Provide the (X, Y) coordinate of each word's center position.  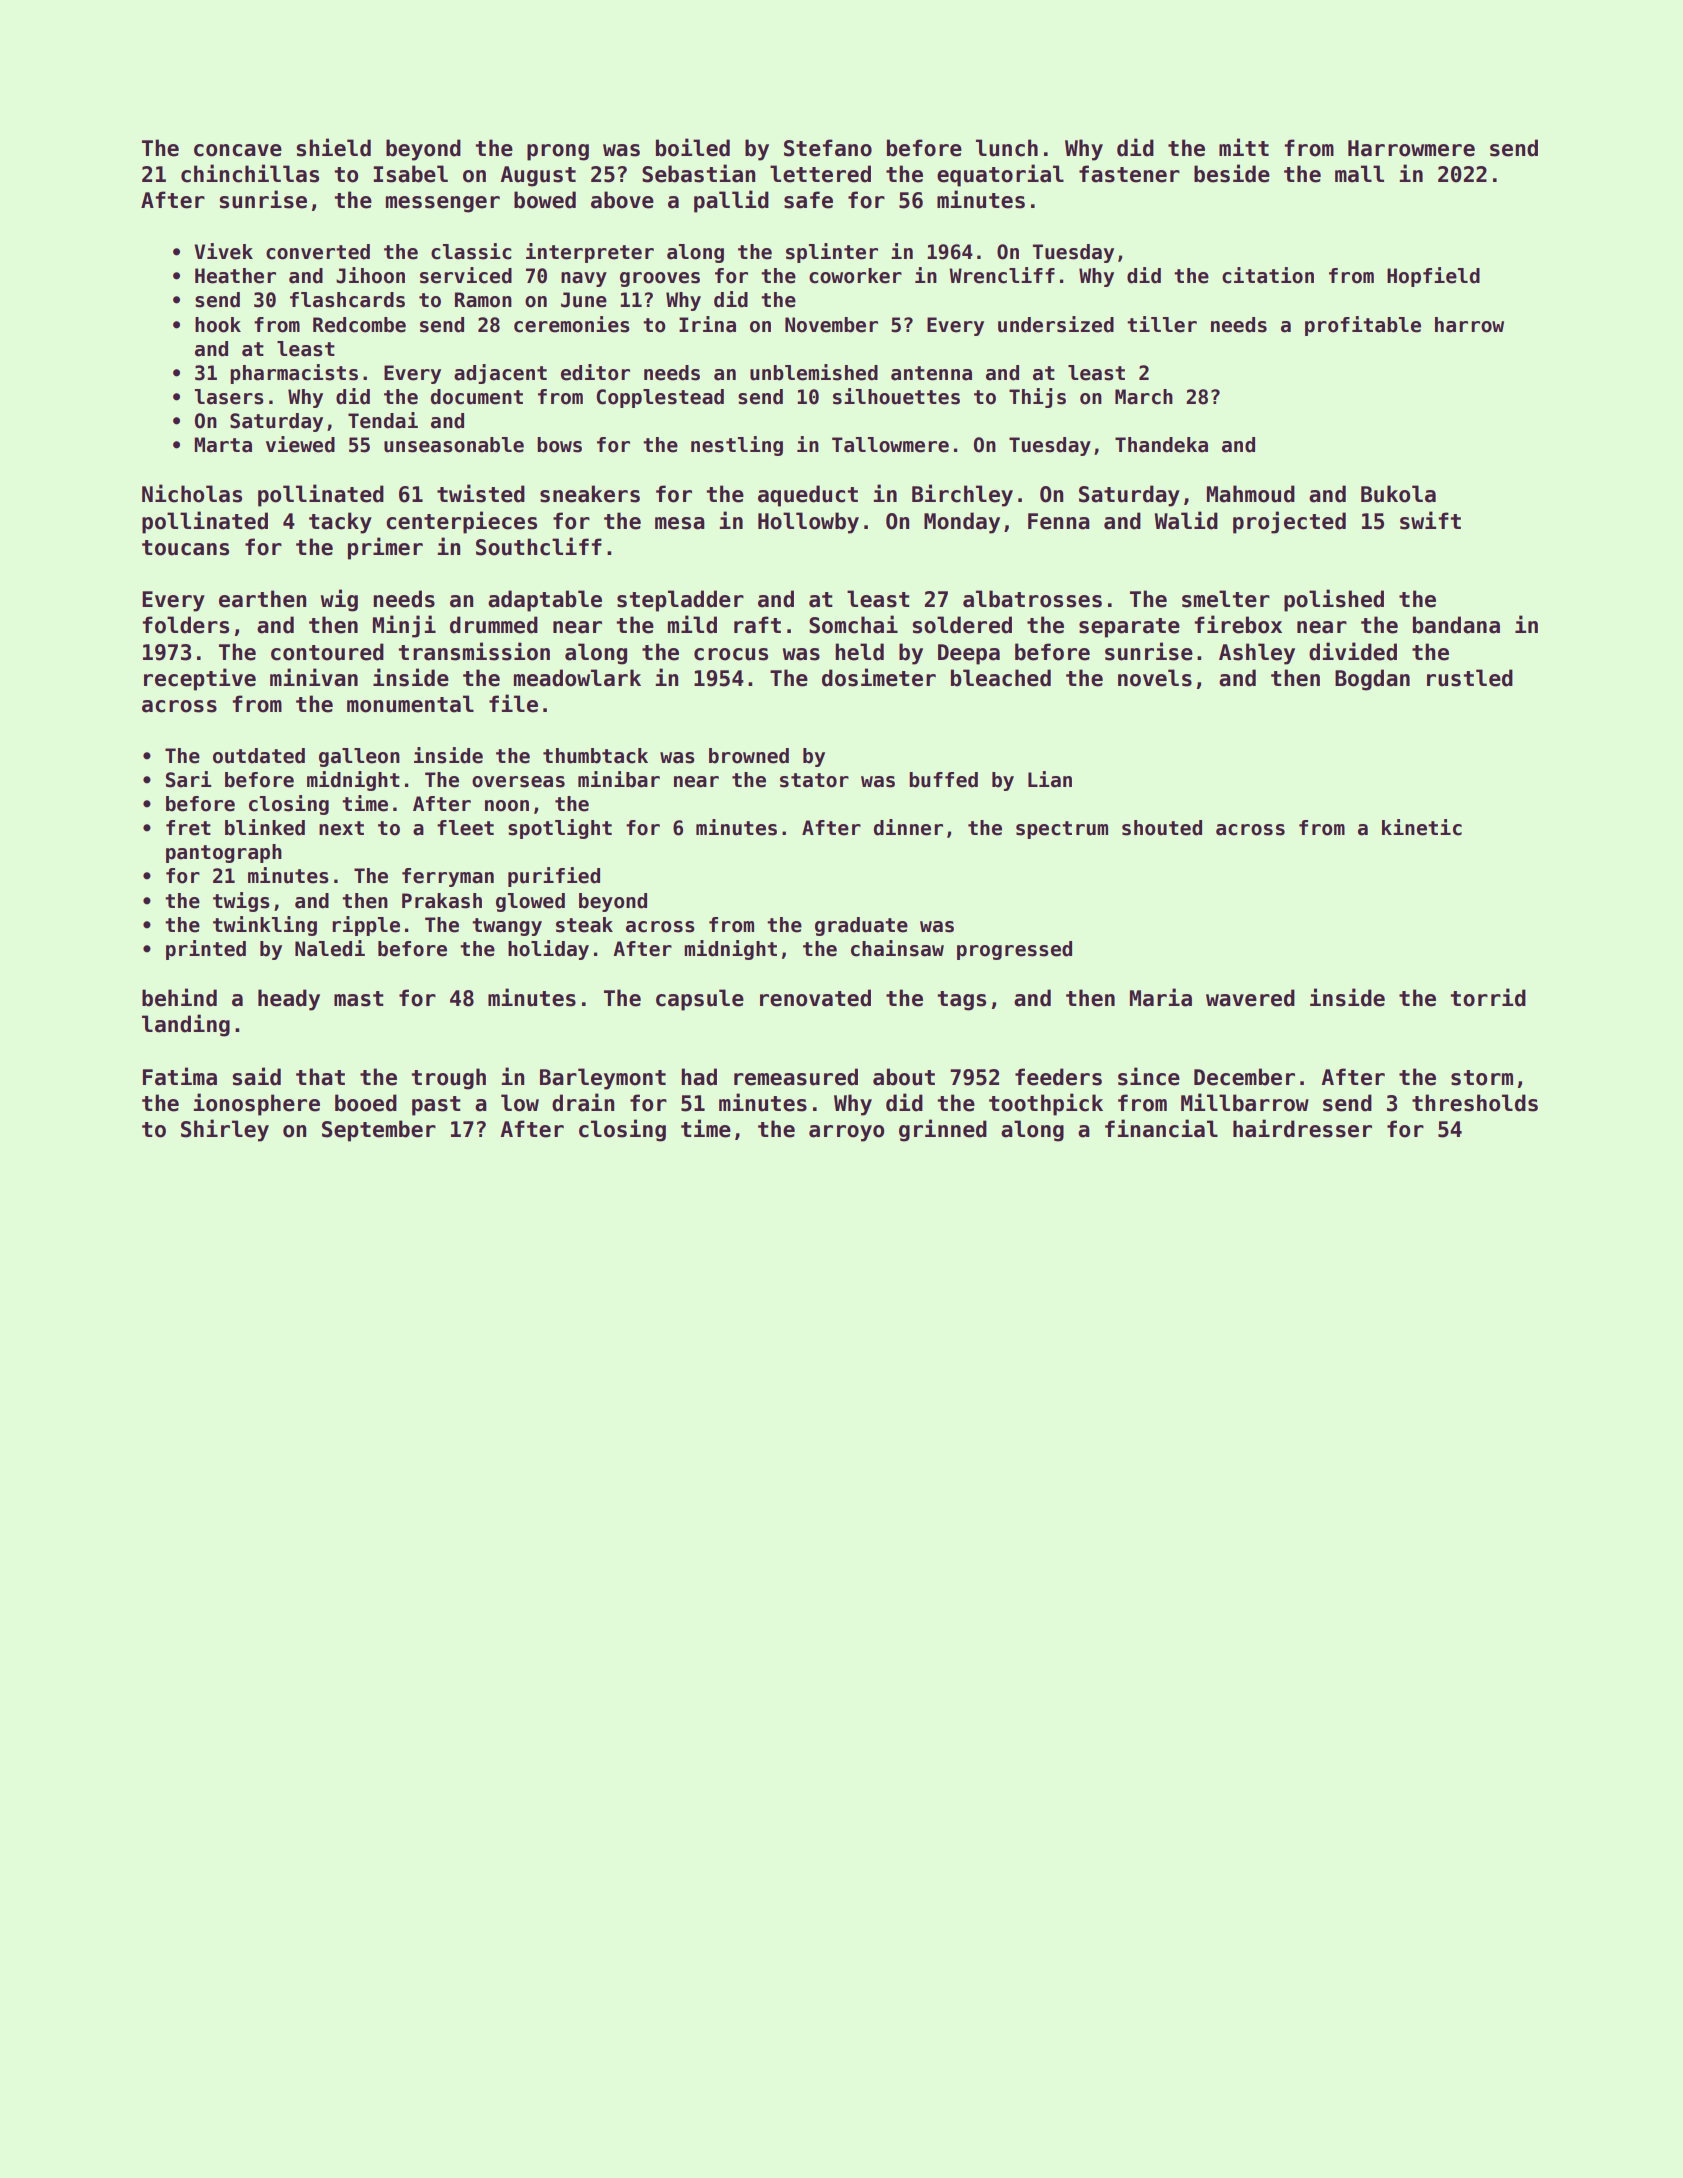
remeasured (796, 1077)
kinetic (1422, 827)
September (379, 1131)
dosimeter (879, 677)
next (341, 828)
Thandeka (1161, 445)
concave (238, 150)
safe (808, 200)
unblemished (814, 372)
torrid (1488, 997)
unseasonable (454, 445)
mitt (1244, 147)
